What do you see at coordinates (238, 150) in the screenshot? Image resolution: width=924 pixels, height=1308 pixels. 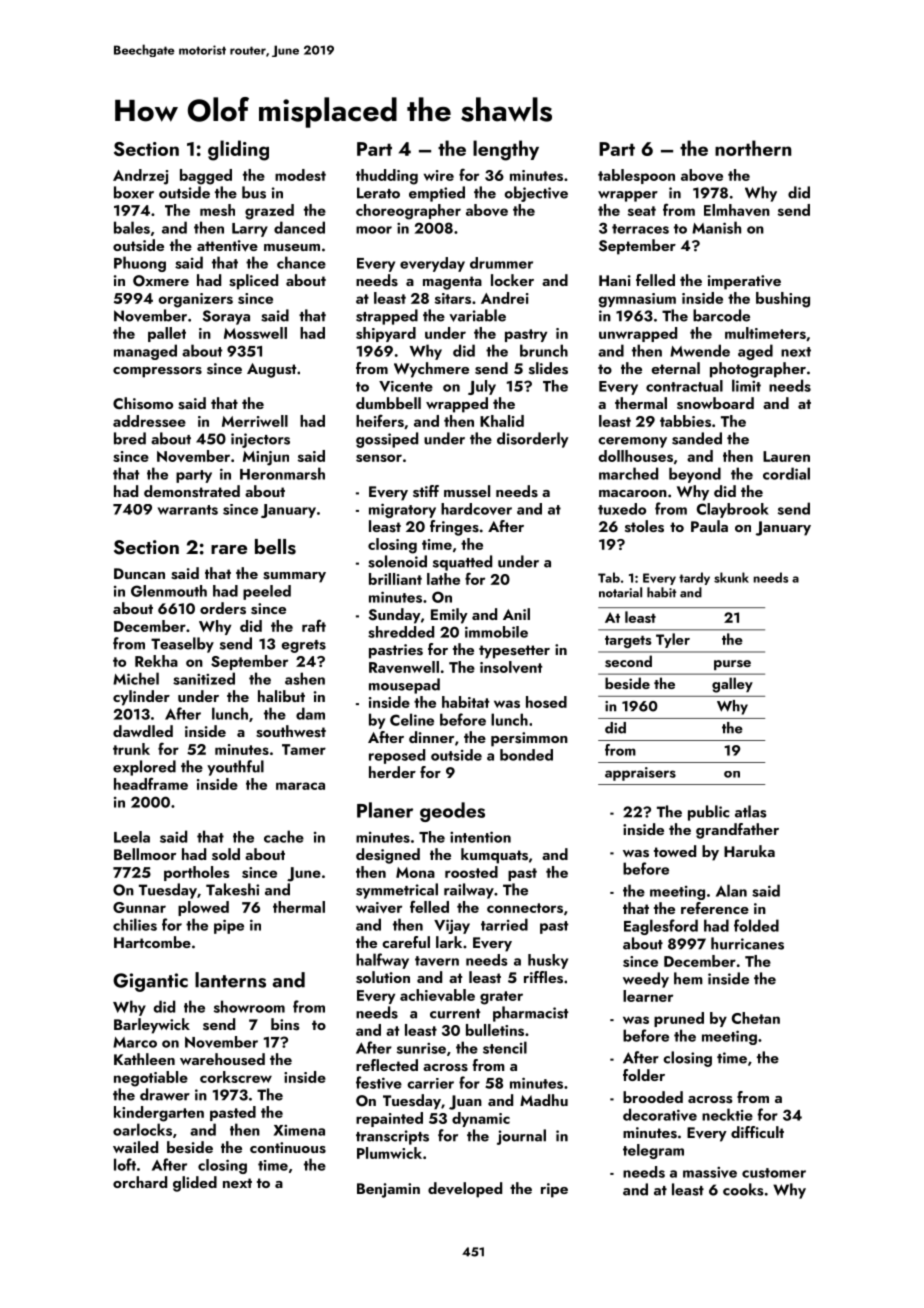 I see `gliding` at bounding box center [238, 150].
